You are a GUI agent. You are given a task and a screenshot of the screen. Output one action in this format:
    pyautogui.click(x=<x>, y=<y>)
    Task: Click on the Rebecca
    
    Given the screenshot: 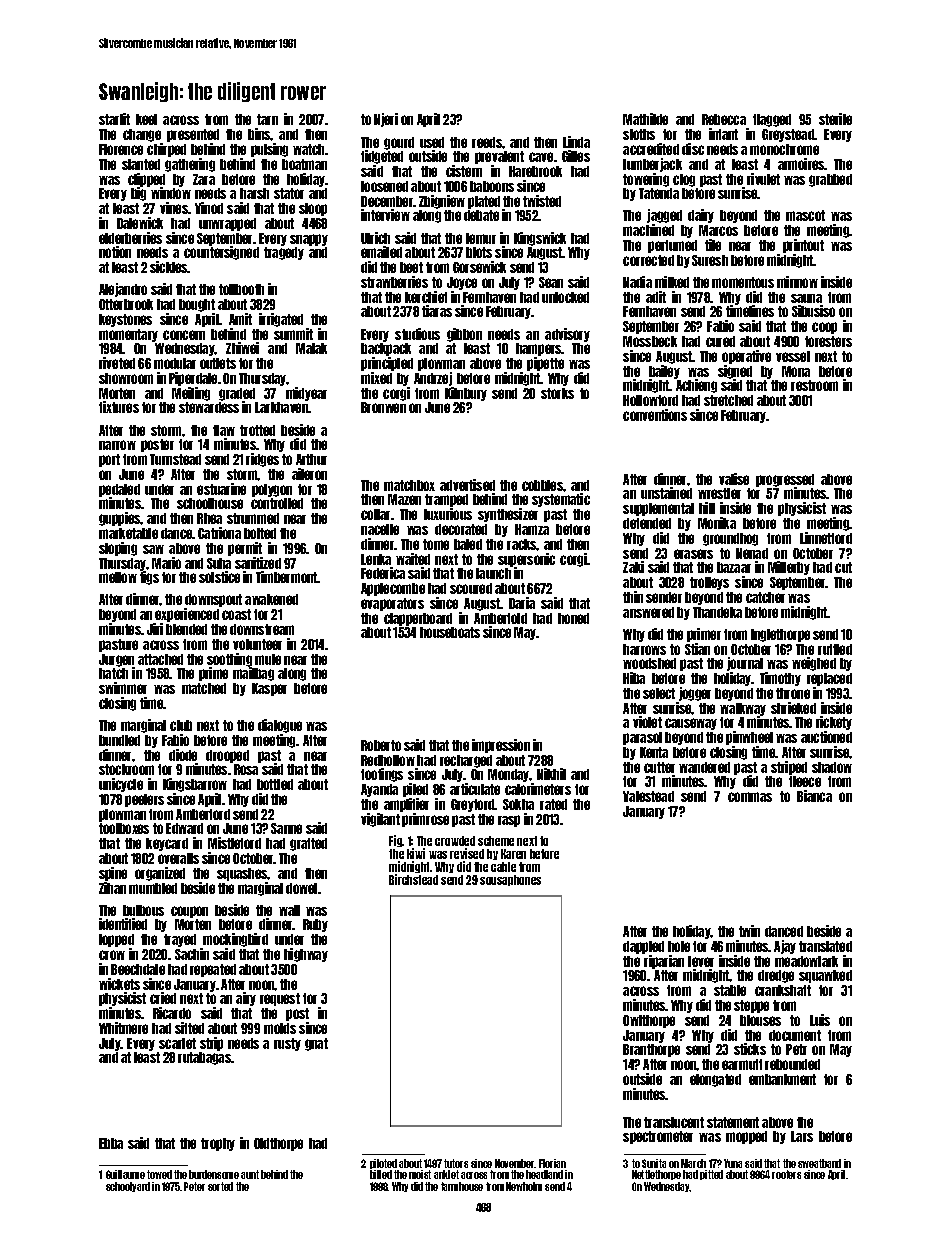 What is the action you would take?
    pyautogui.click(x=724, y=119)
